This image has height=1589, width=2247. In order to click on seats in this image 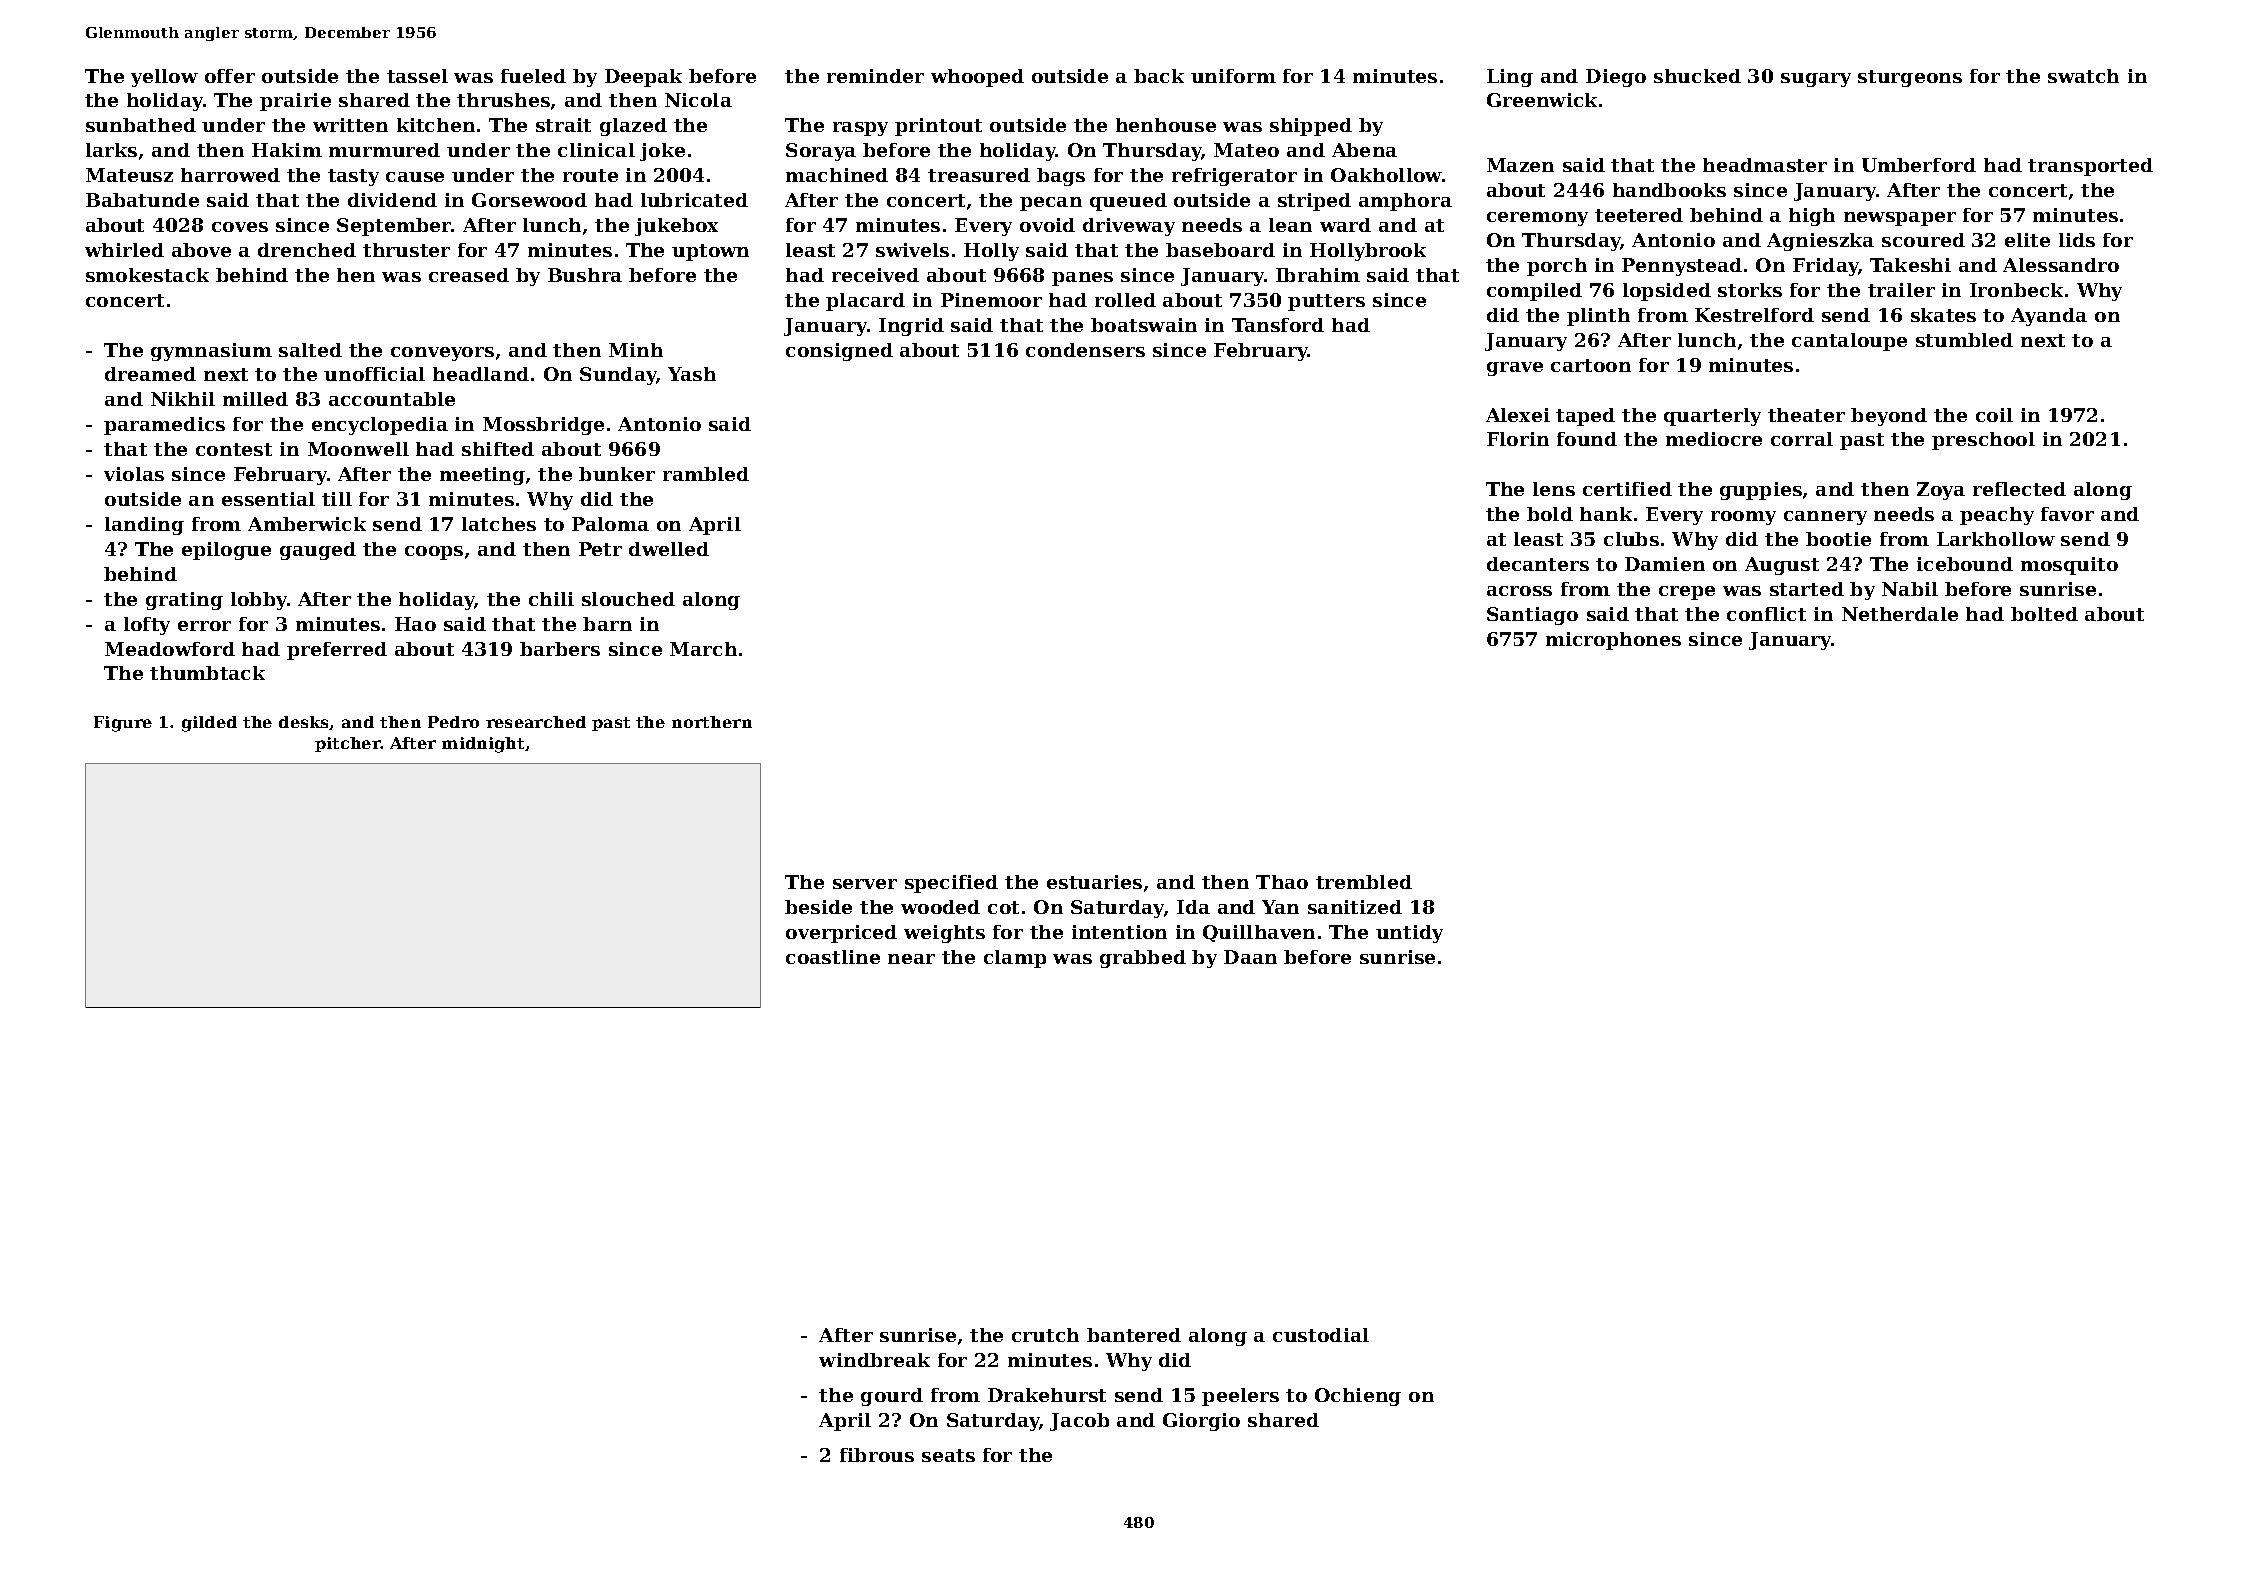, I will do `click(948, 1455)`.
